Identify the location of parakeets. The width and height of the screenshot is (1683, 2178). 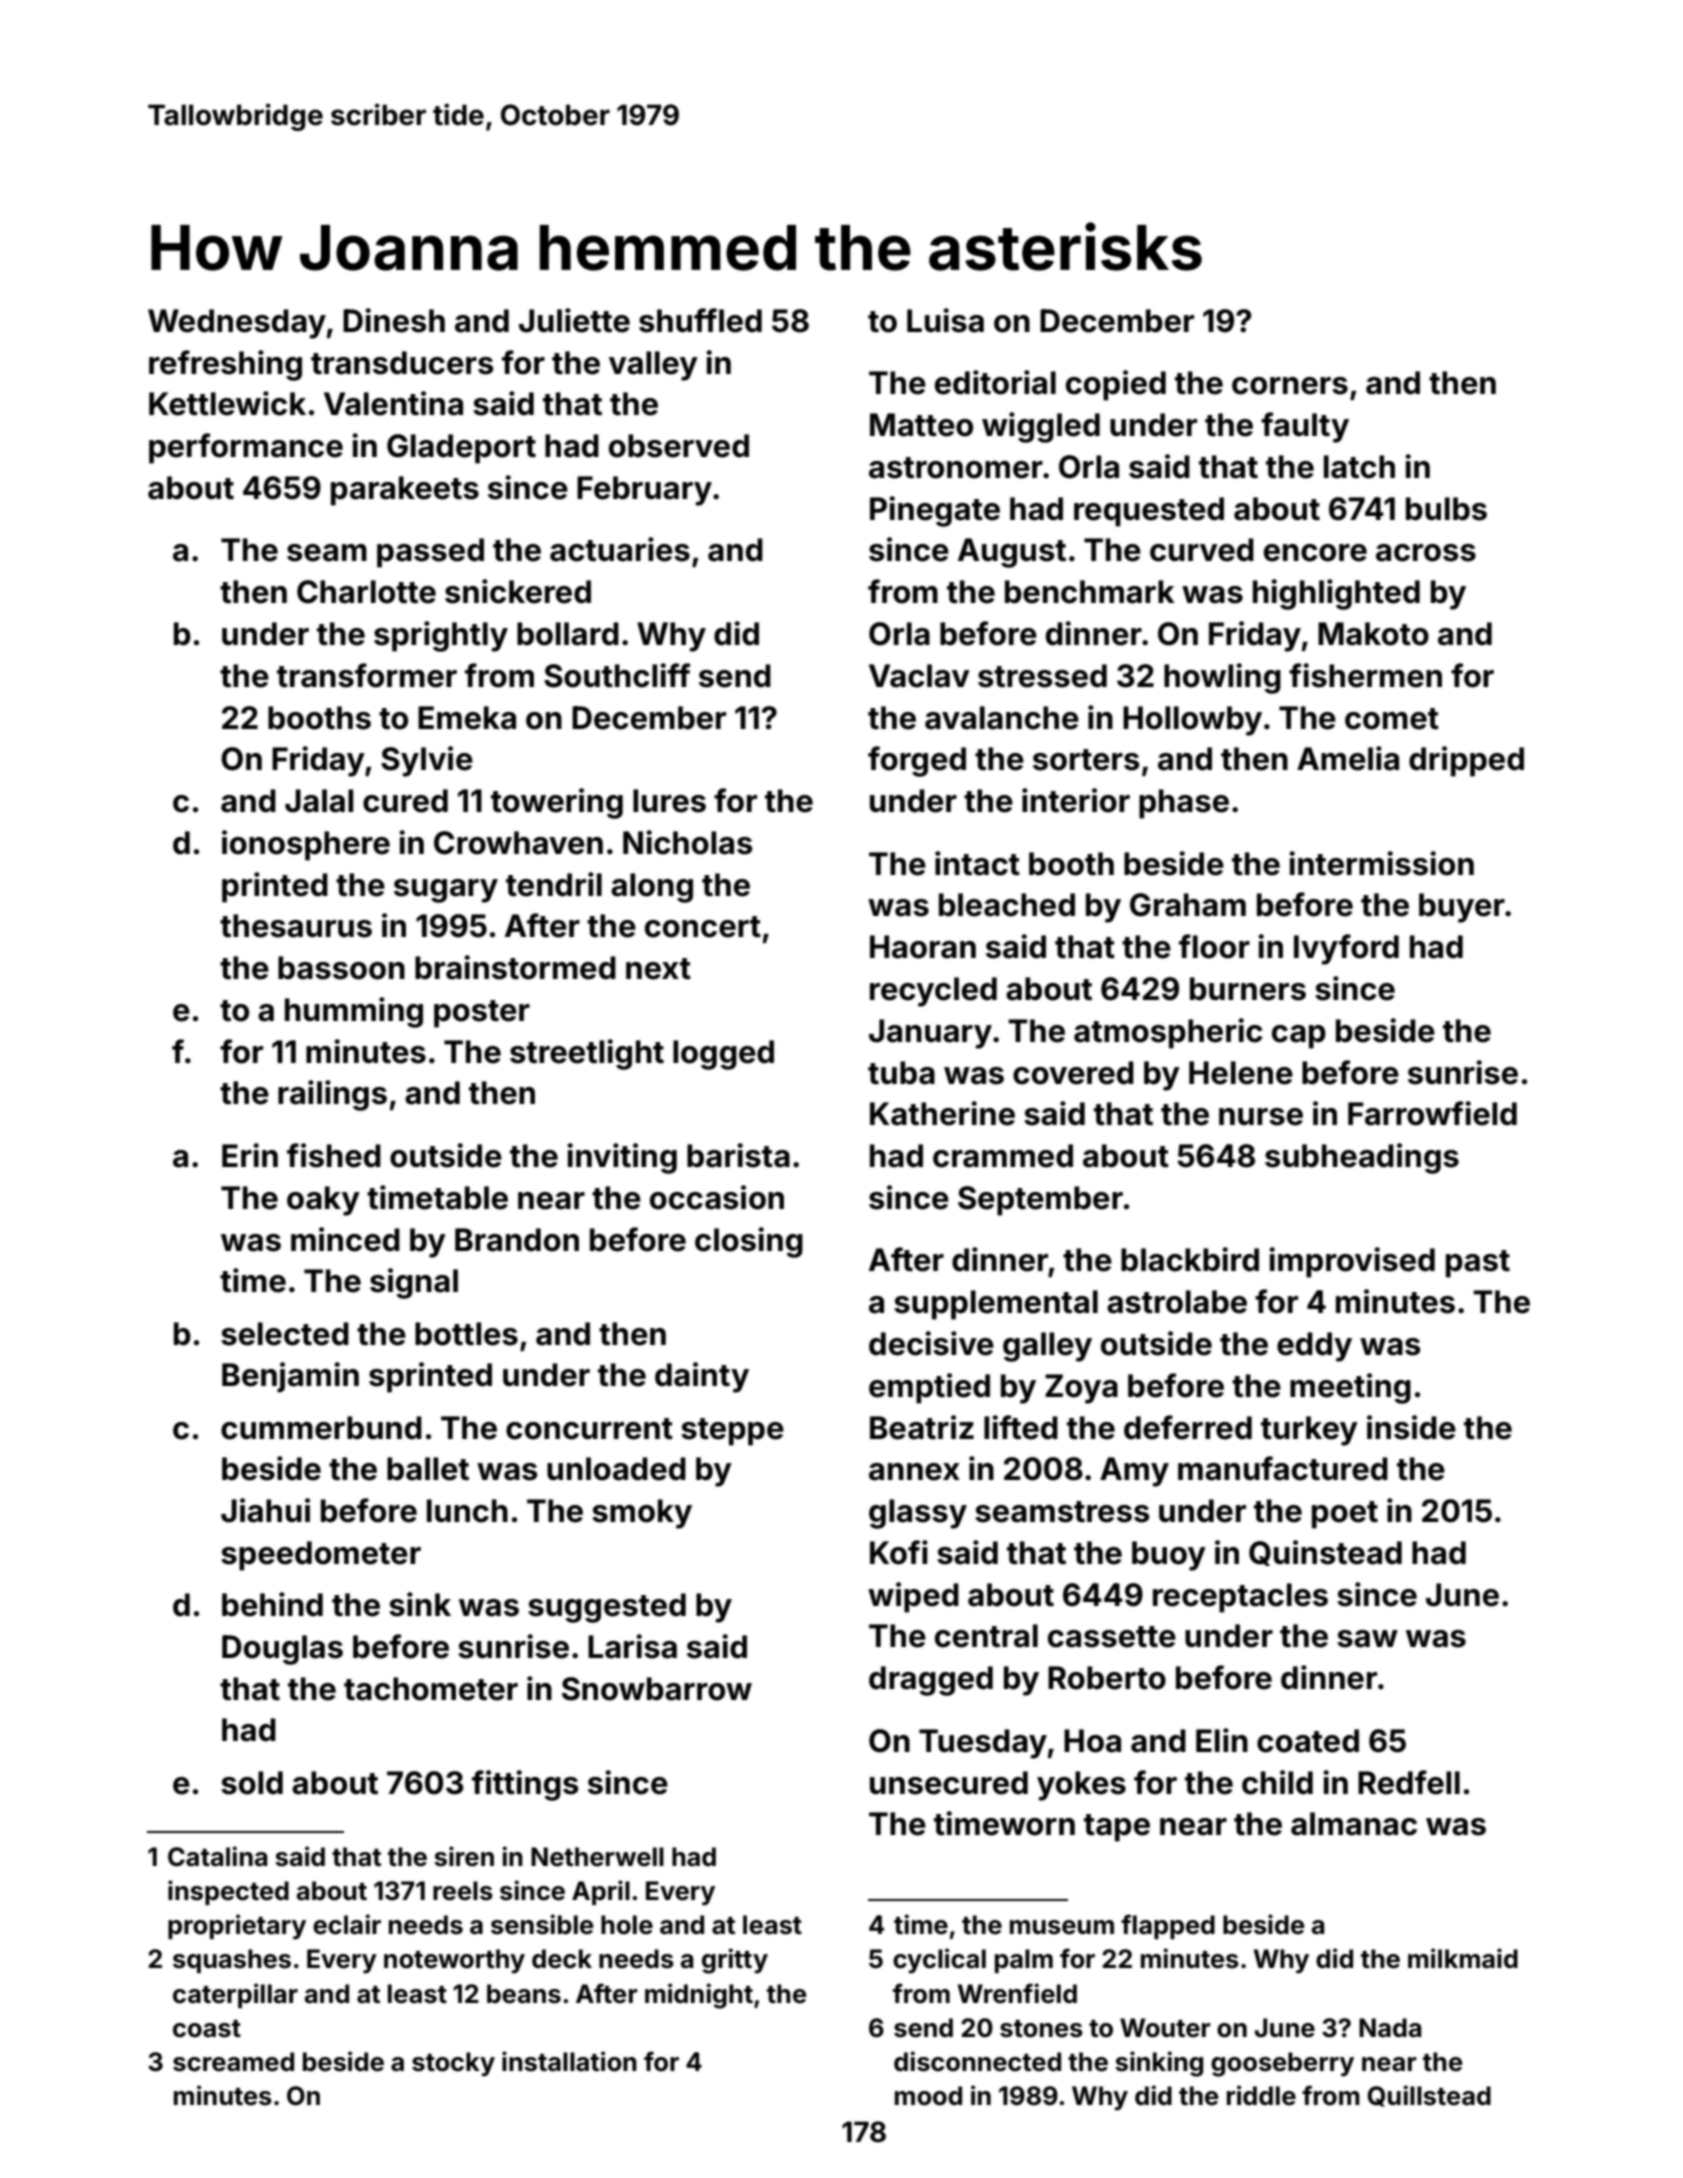
(405, 491).
